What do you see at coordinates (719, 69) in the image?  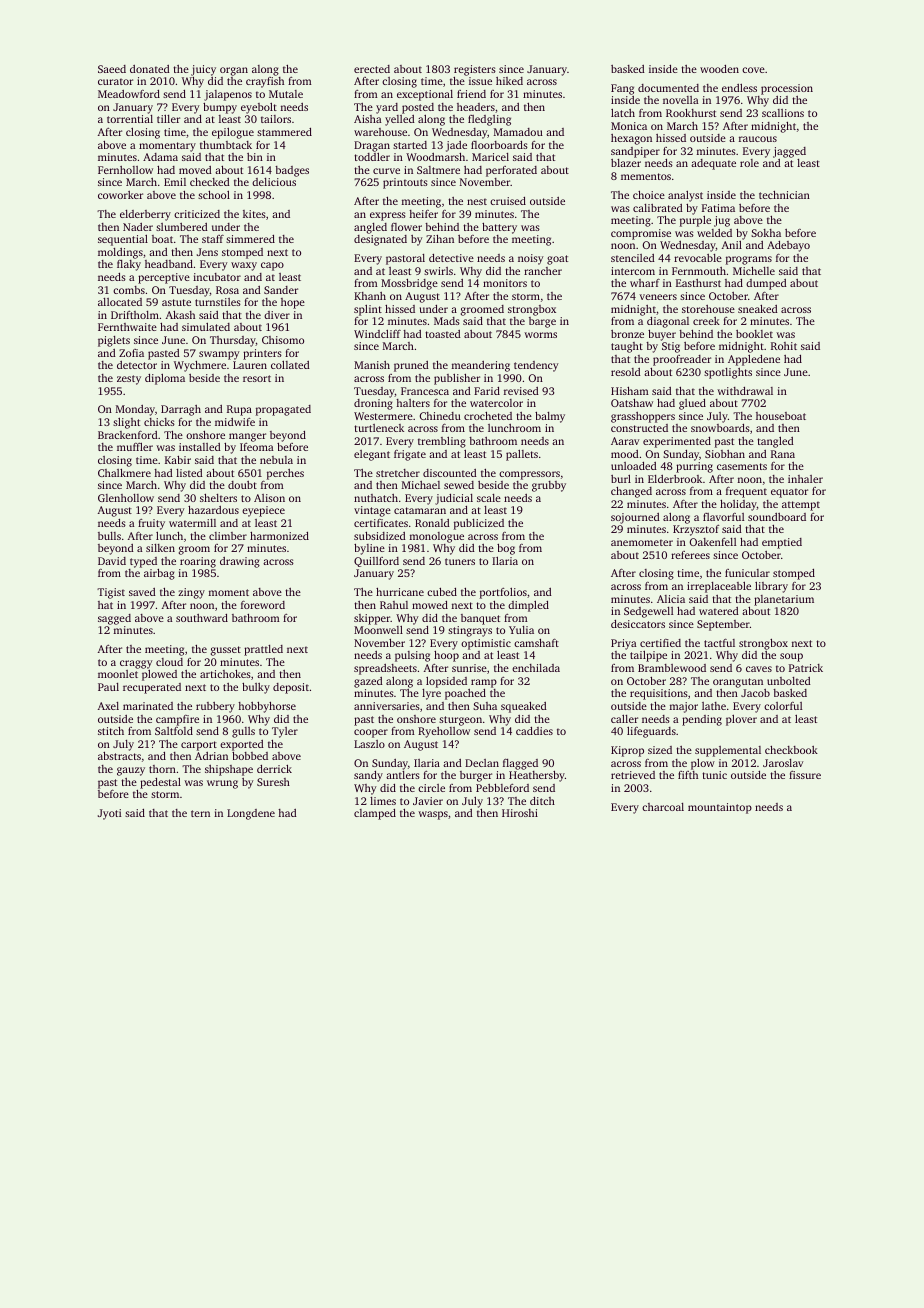 I see `wooden` at bounding box center [719, 69].
